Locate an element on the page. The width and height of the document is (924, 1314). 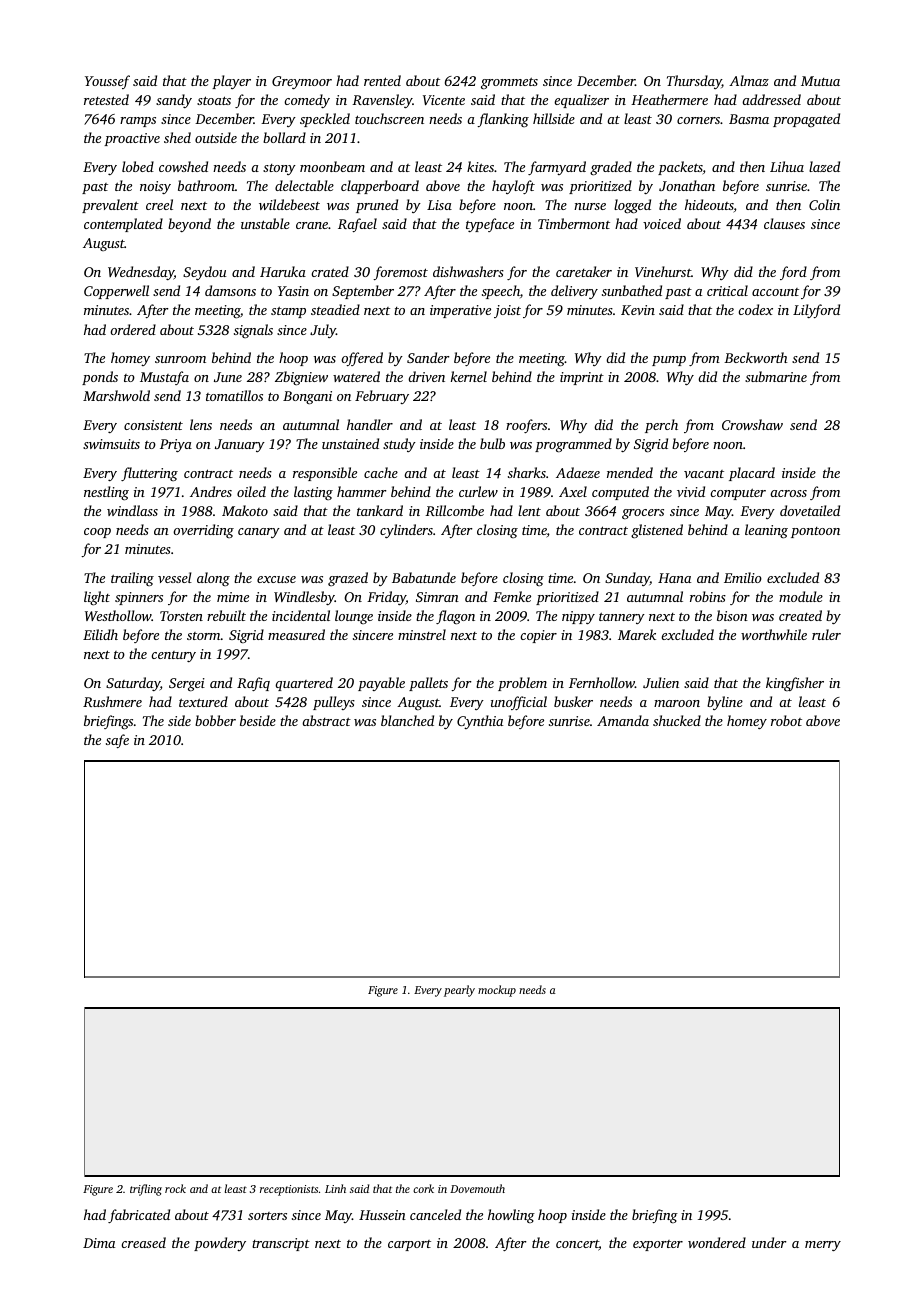
lobed is located at coordinates (138, 166).
